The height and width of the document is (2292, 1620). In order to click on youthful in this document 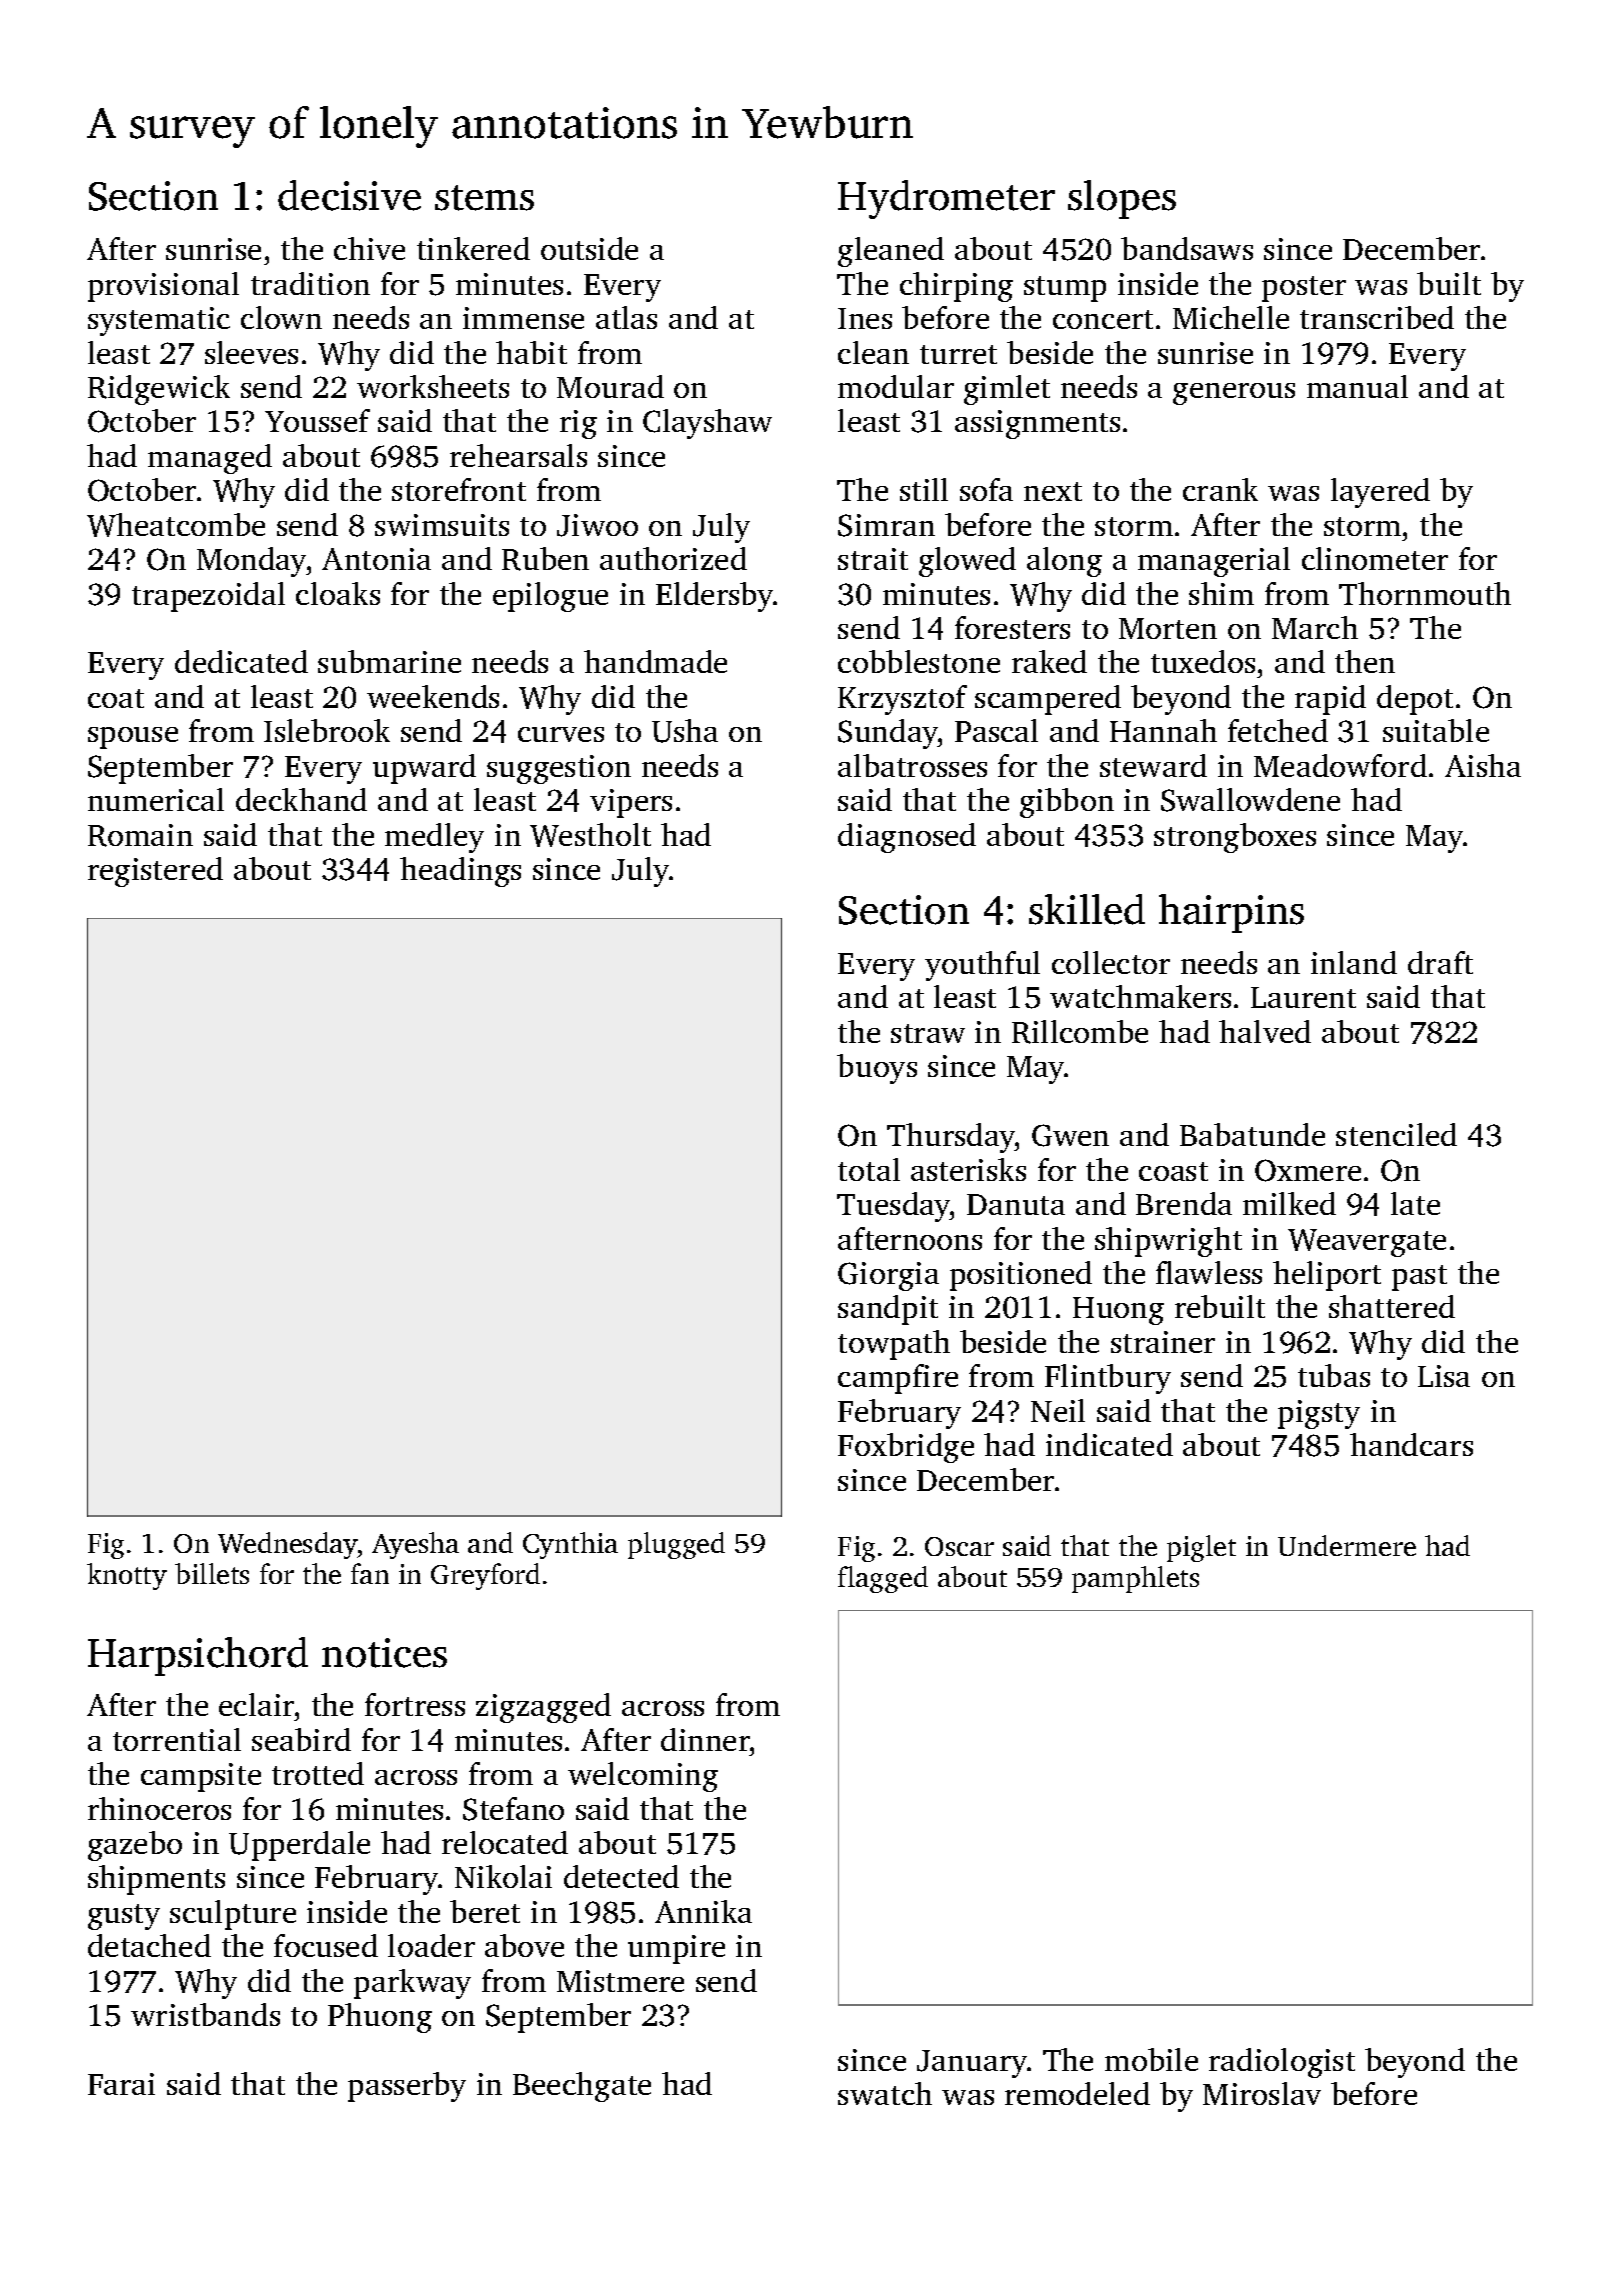, I will do `click(982, 966)`.
